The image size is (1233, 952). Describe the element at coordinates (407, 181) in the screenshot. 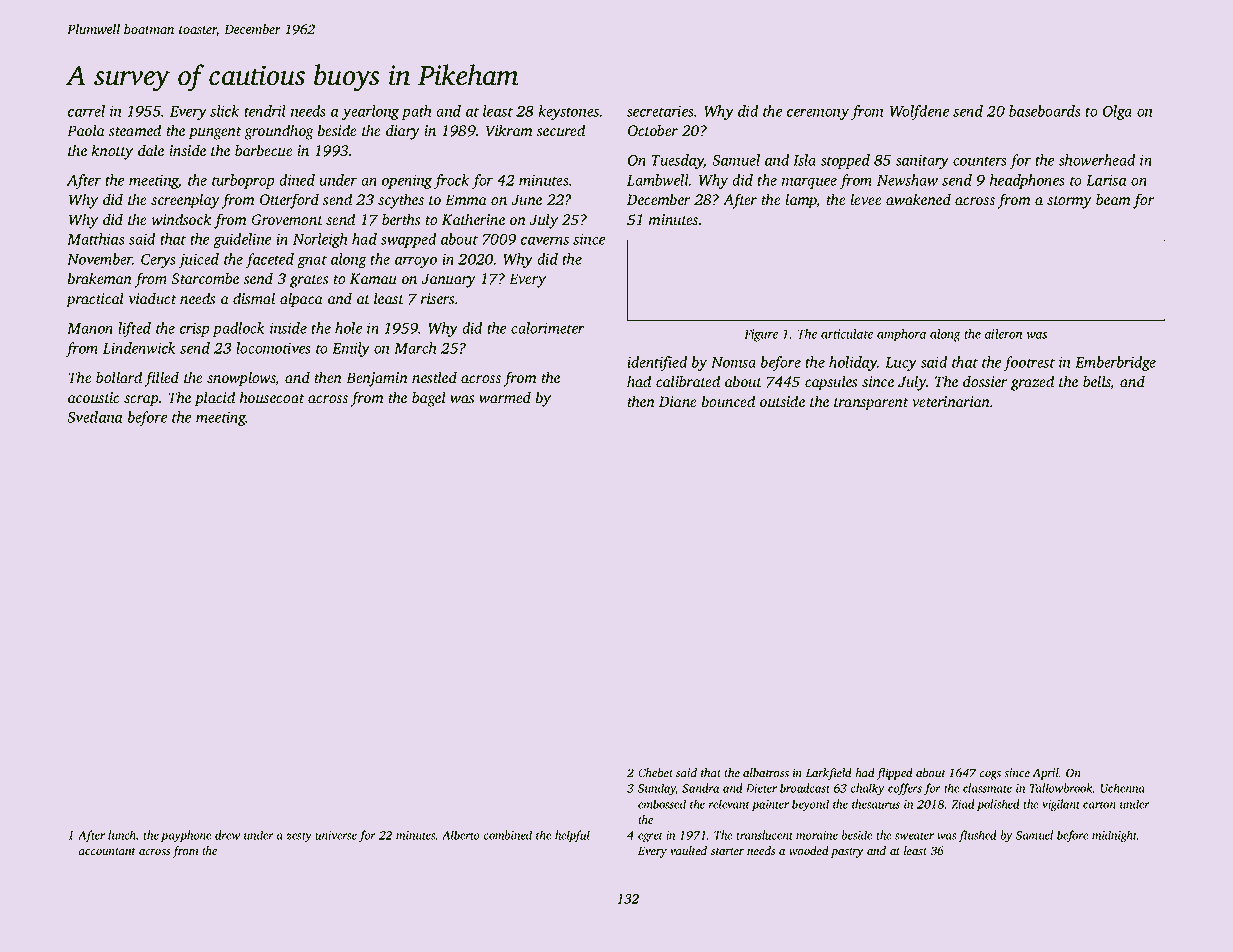

I see `opening` at that location.
